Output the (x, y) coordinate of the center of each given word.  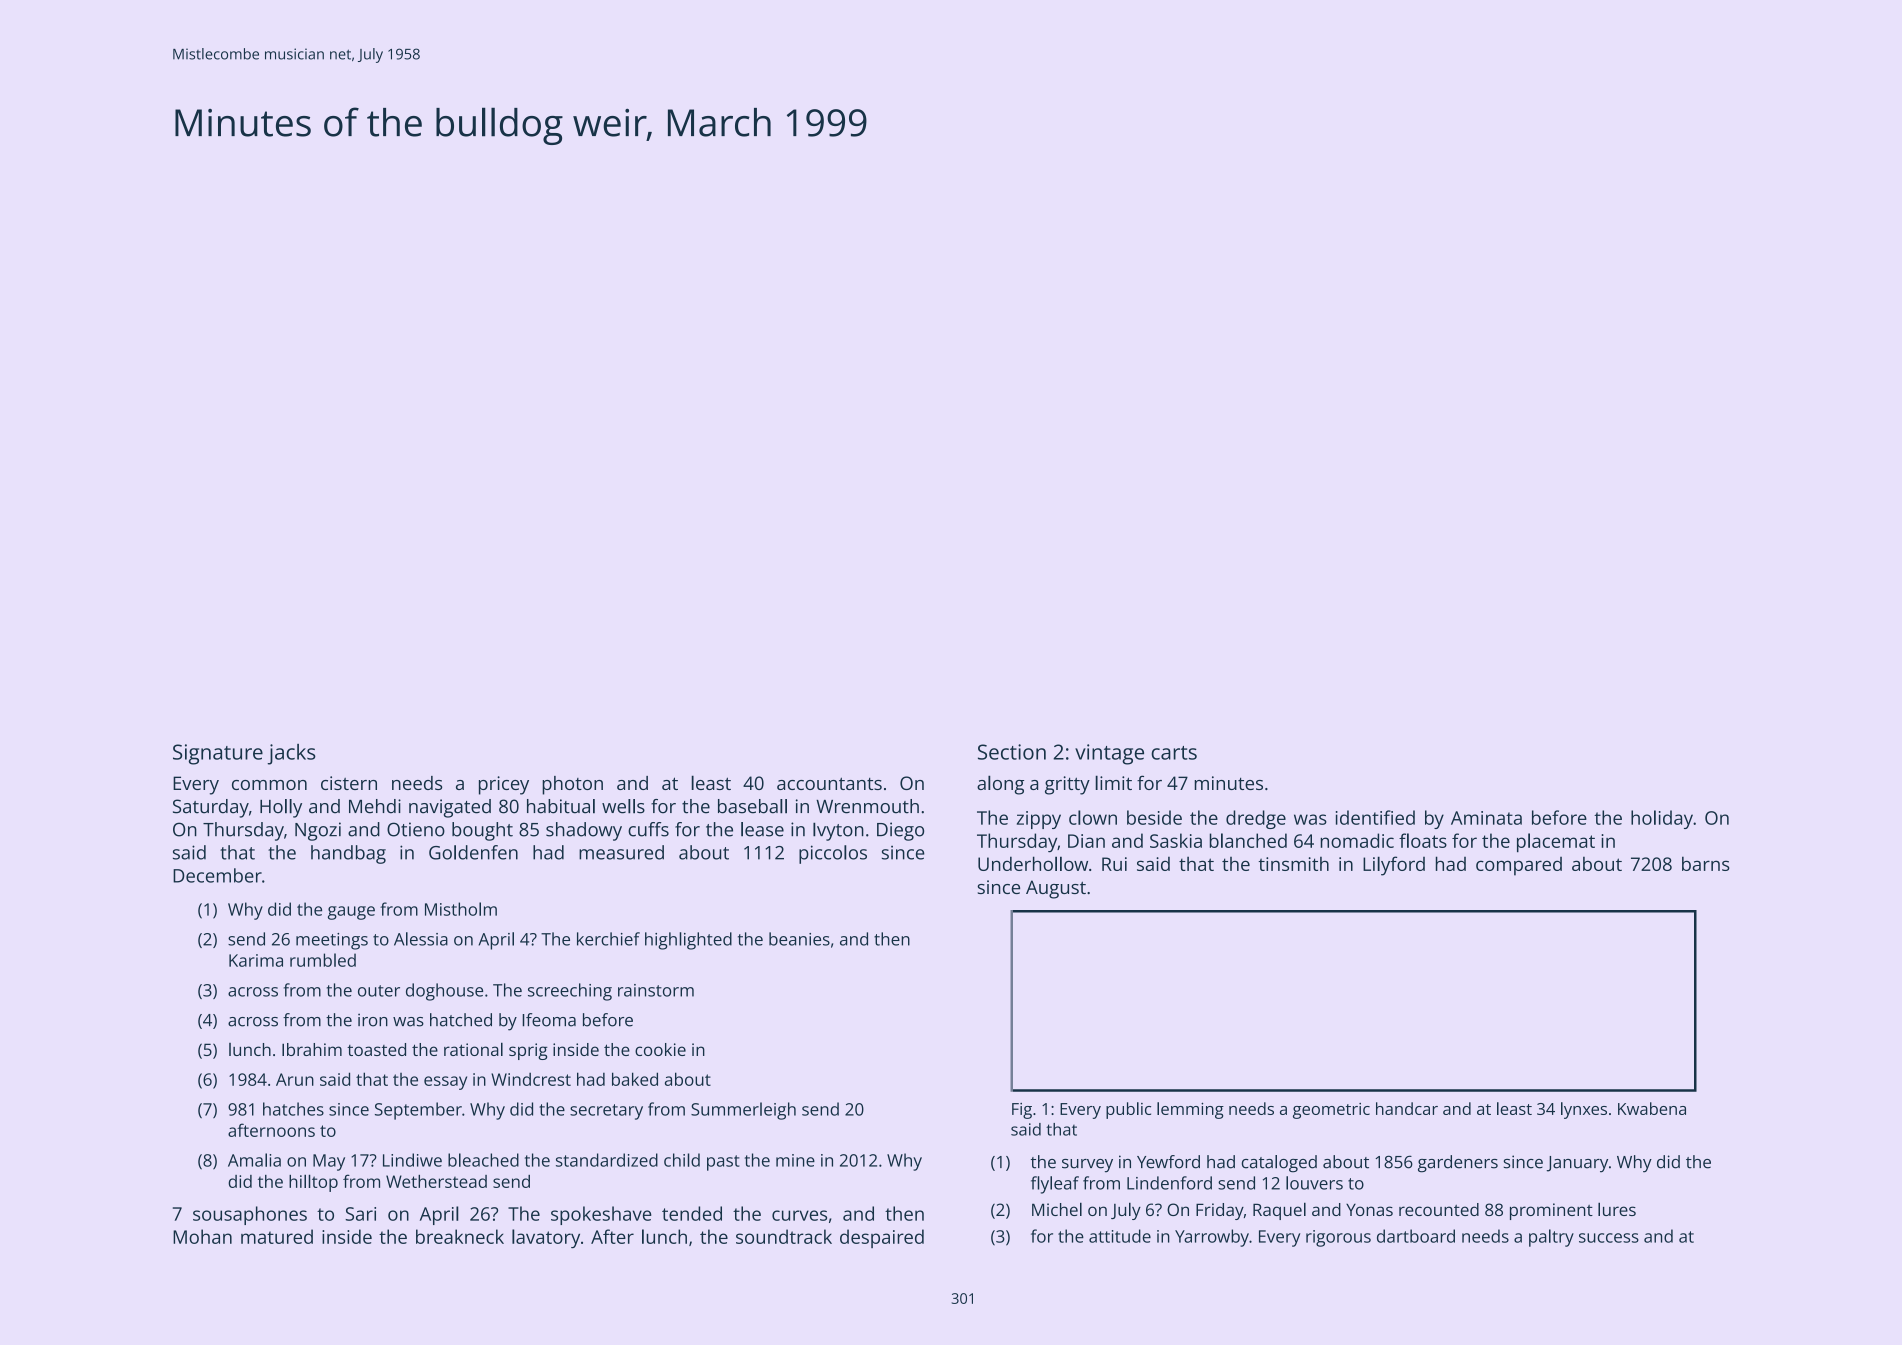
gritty (1067, 785)
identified (1375, 817)
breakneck (460, 1236)
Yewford (1168, 1162)
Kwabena (1652, 1108)
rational (473, 1049)
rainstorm (656, 990)
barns (1706, 863)
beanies (799, 939)
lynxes (1584, 1110)
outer (379, 991)
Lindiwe (412, 1160)
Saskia (1176, 840)
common (269, 785)
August (1056, 889)
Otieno (416, 829)
